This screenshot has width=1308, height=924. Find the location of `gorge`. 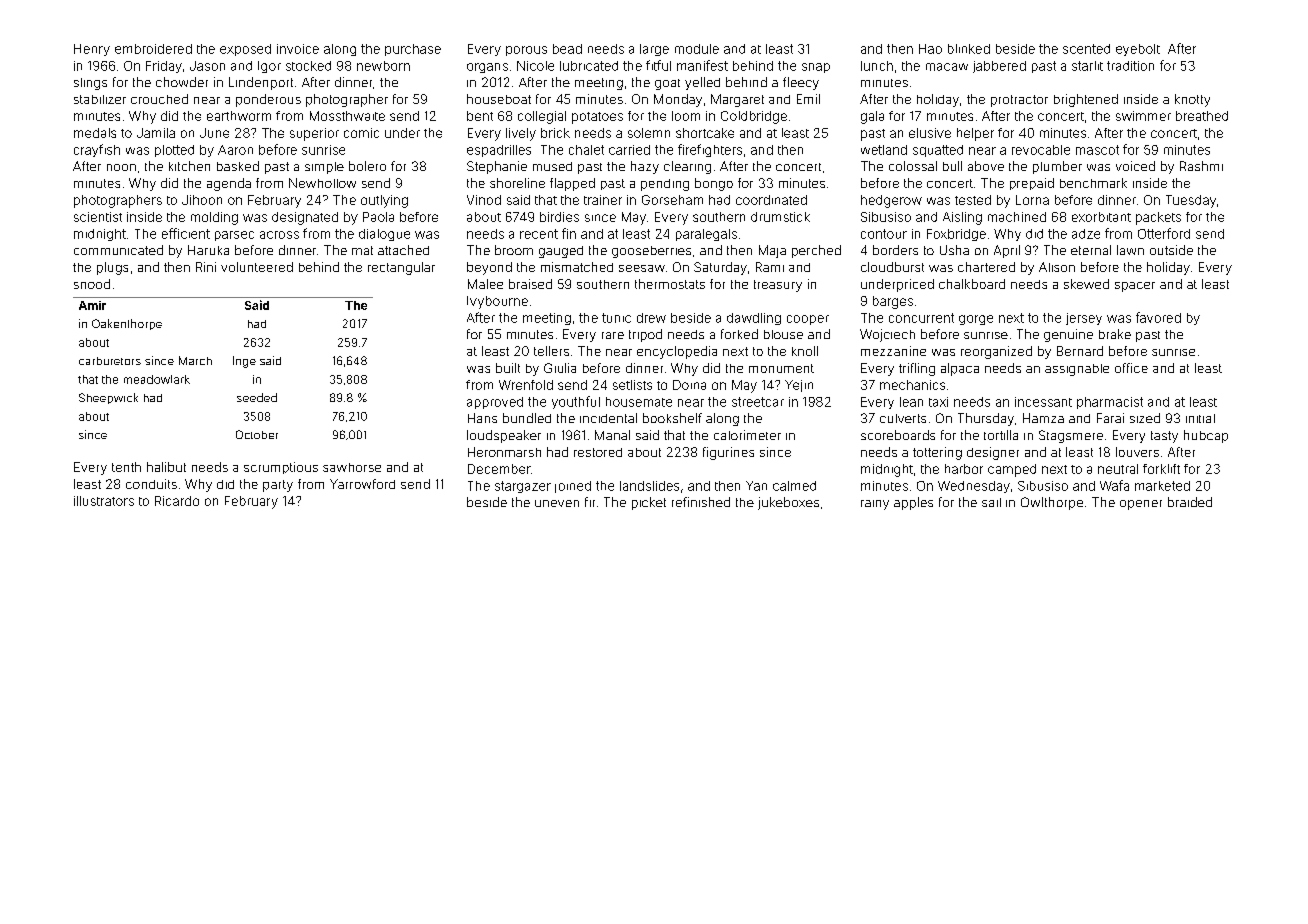

gorge is located at coordinates (976, 320).
